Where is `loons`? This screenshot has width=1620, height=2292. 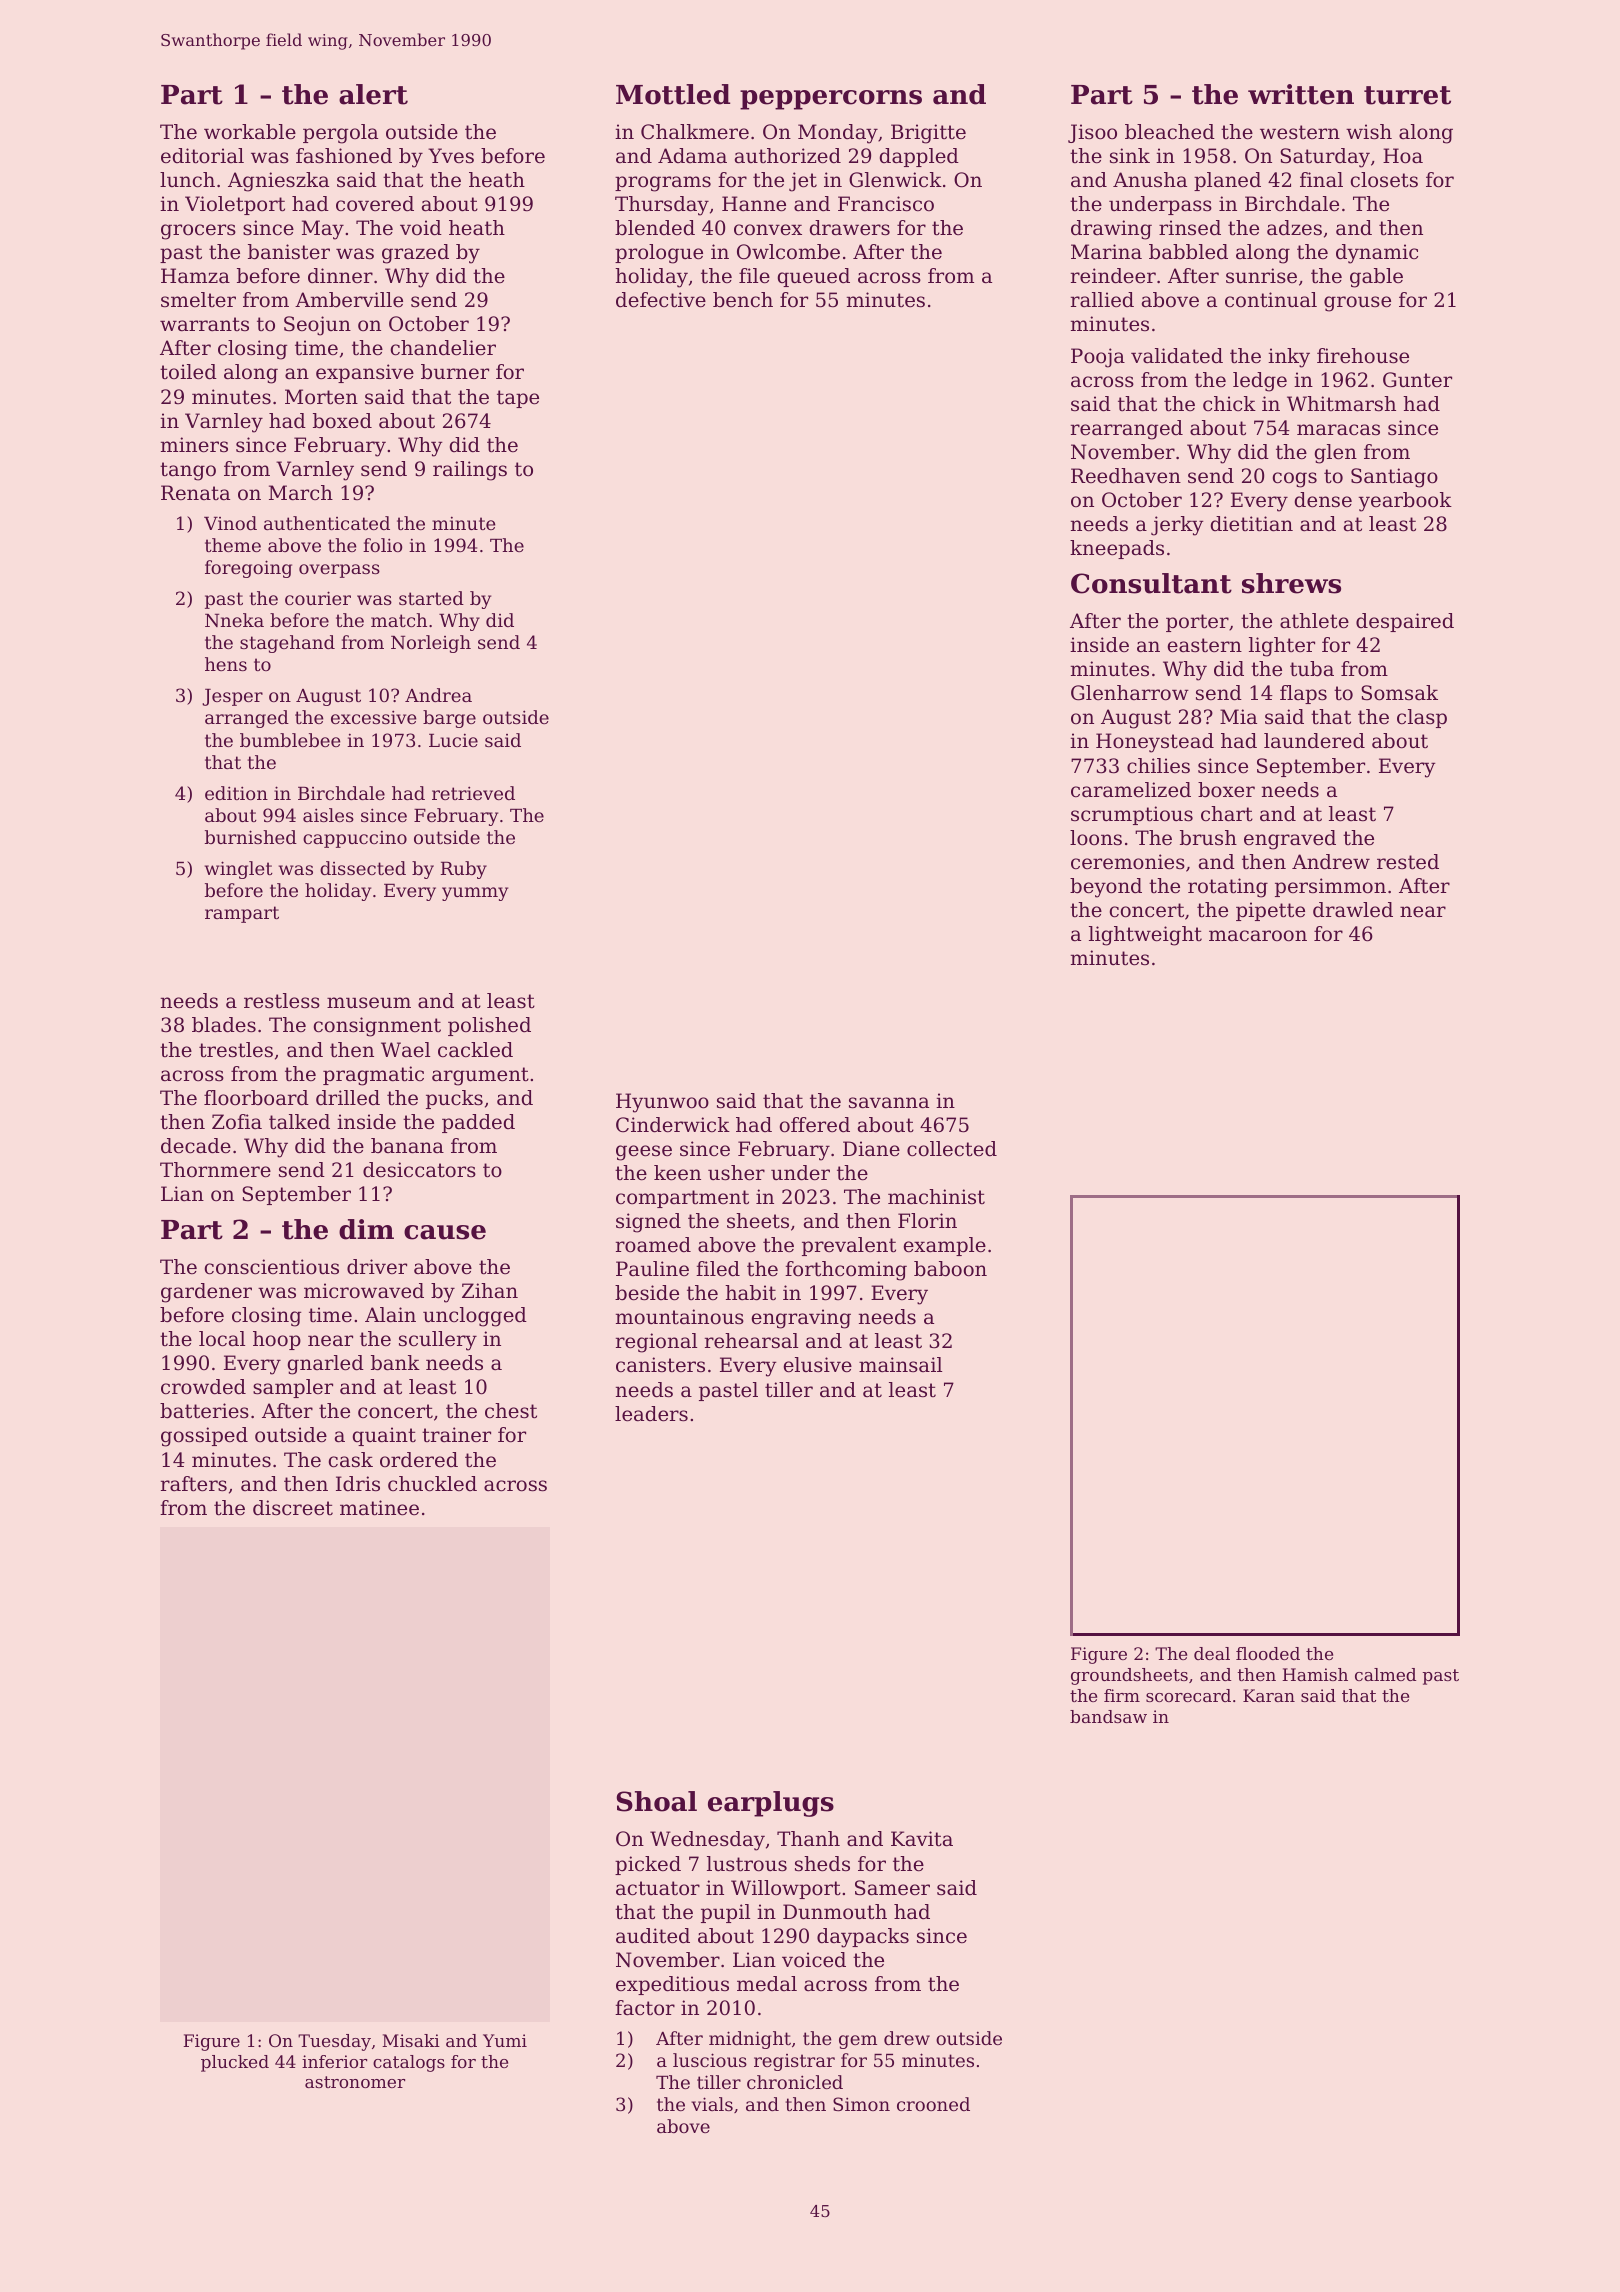
loons is located at coordinates (1096, 838).
